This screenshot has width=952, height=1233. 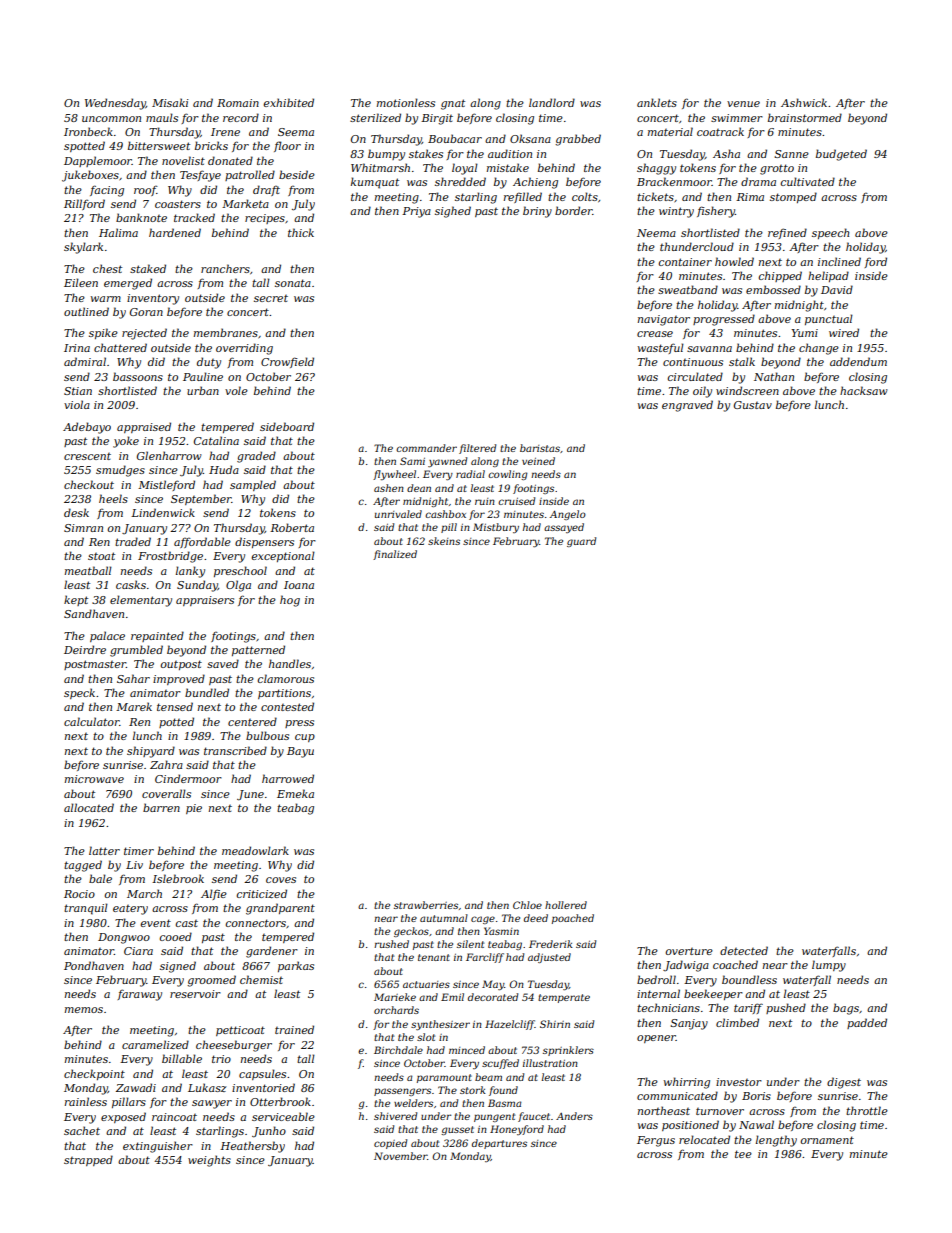 I want to click on Frostbridge, so click(x=170, y=557).
